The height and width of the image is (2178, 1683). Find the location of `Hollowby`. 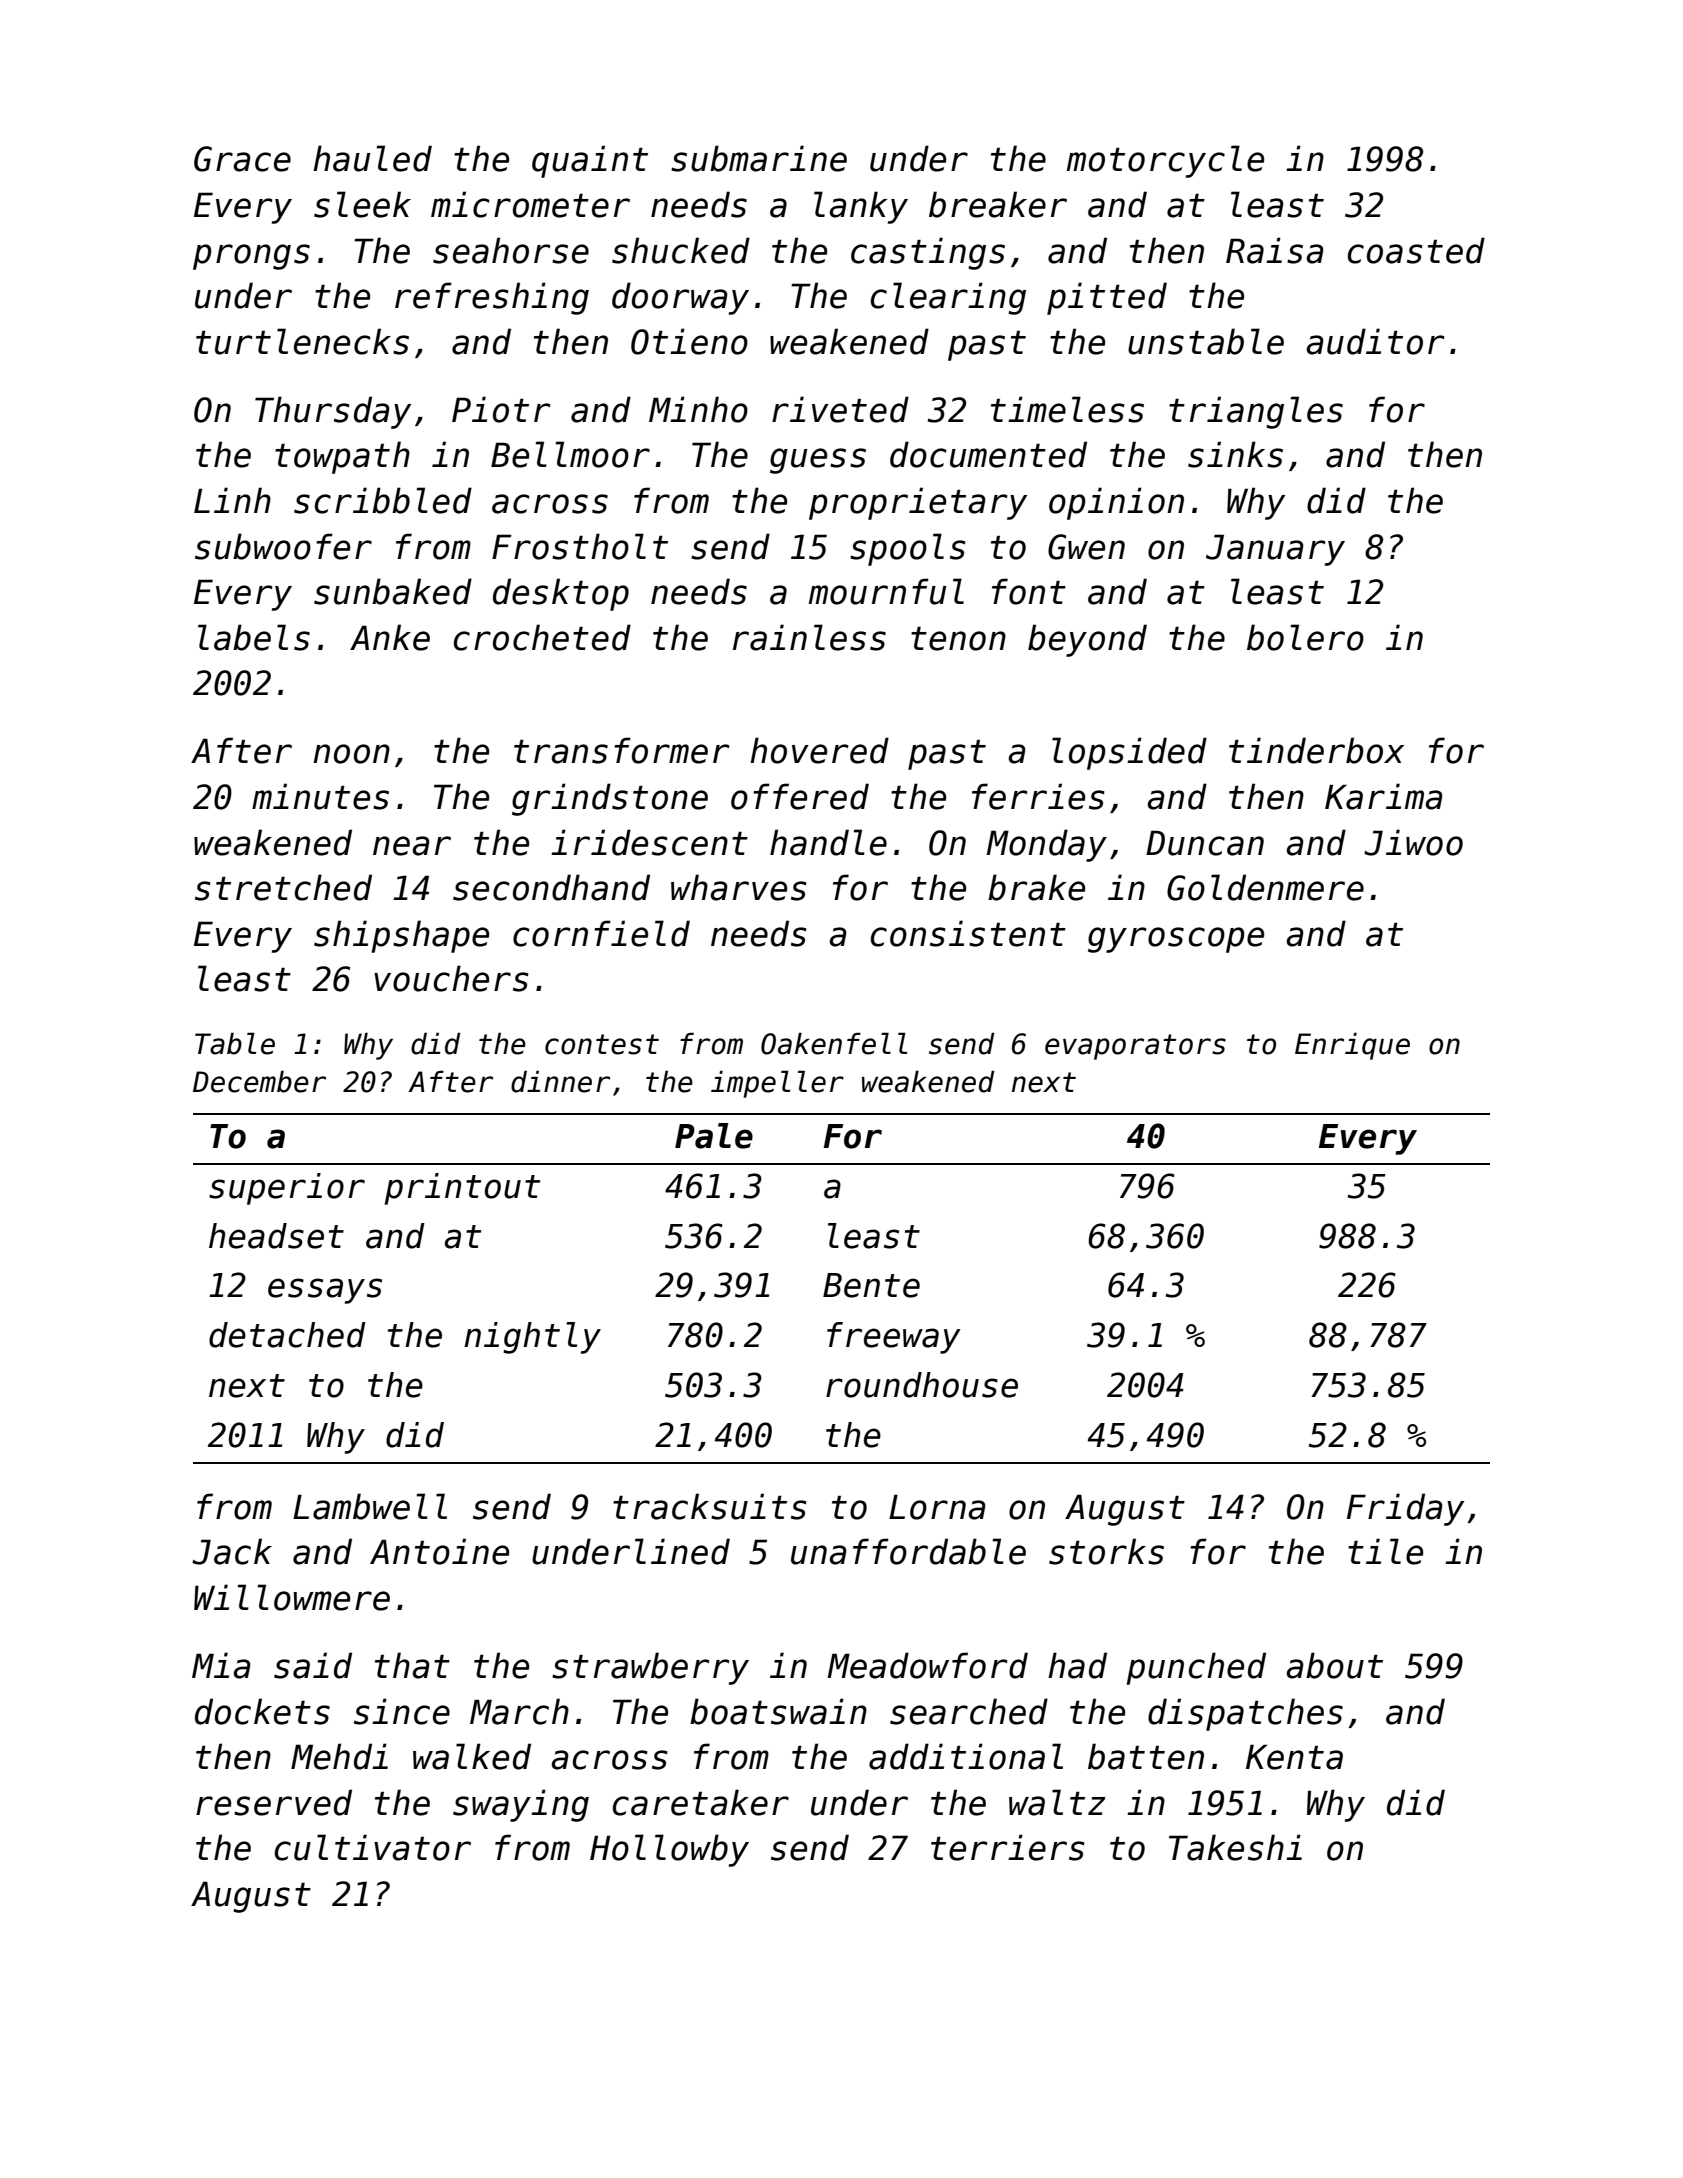

Hollowby is located at coordinates (669, 1850).
